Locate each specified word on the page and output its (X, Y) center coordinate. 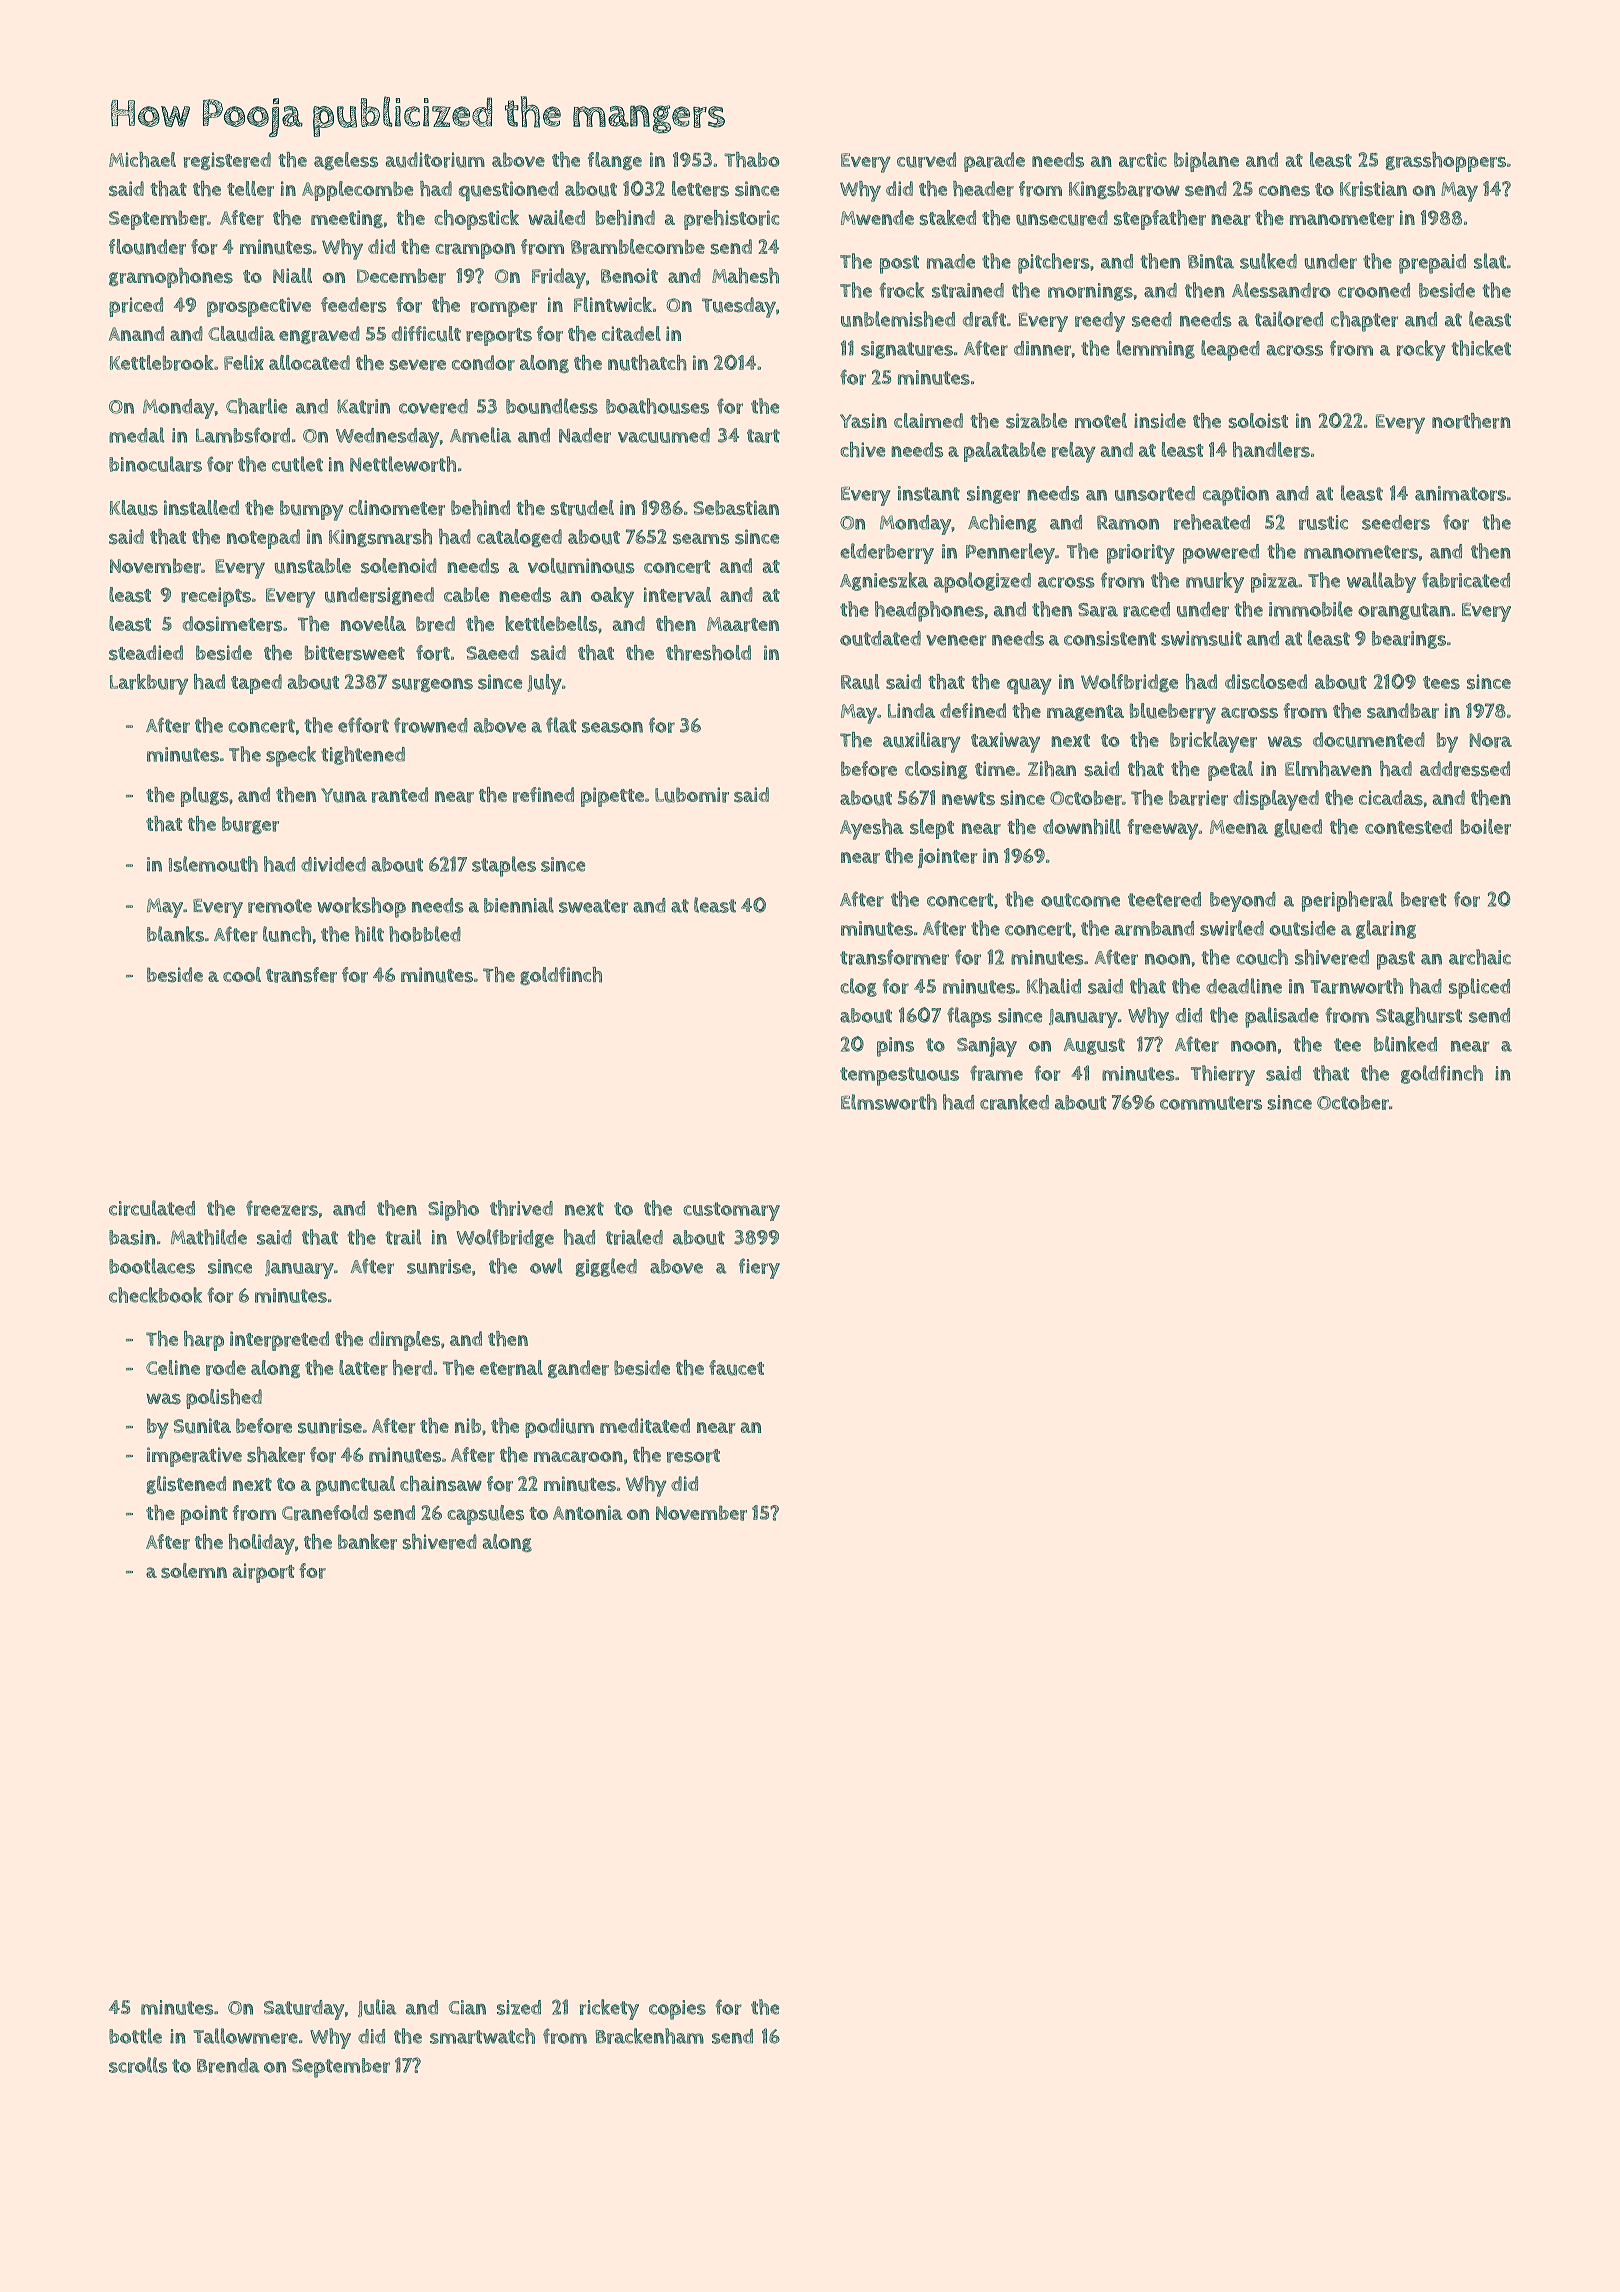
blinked (1405, 1044)
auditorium (435, 160)
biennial (519, 905)
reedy (1100, 322)
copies (677, 2010)
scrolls (138, 2065)
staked (947, 218)
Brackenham (649, 2036)
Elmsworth (889, 1102)
